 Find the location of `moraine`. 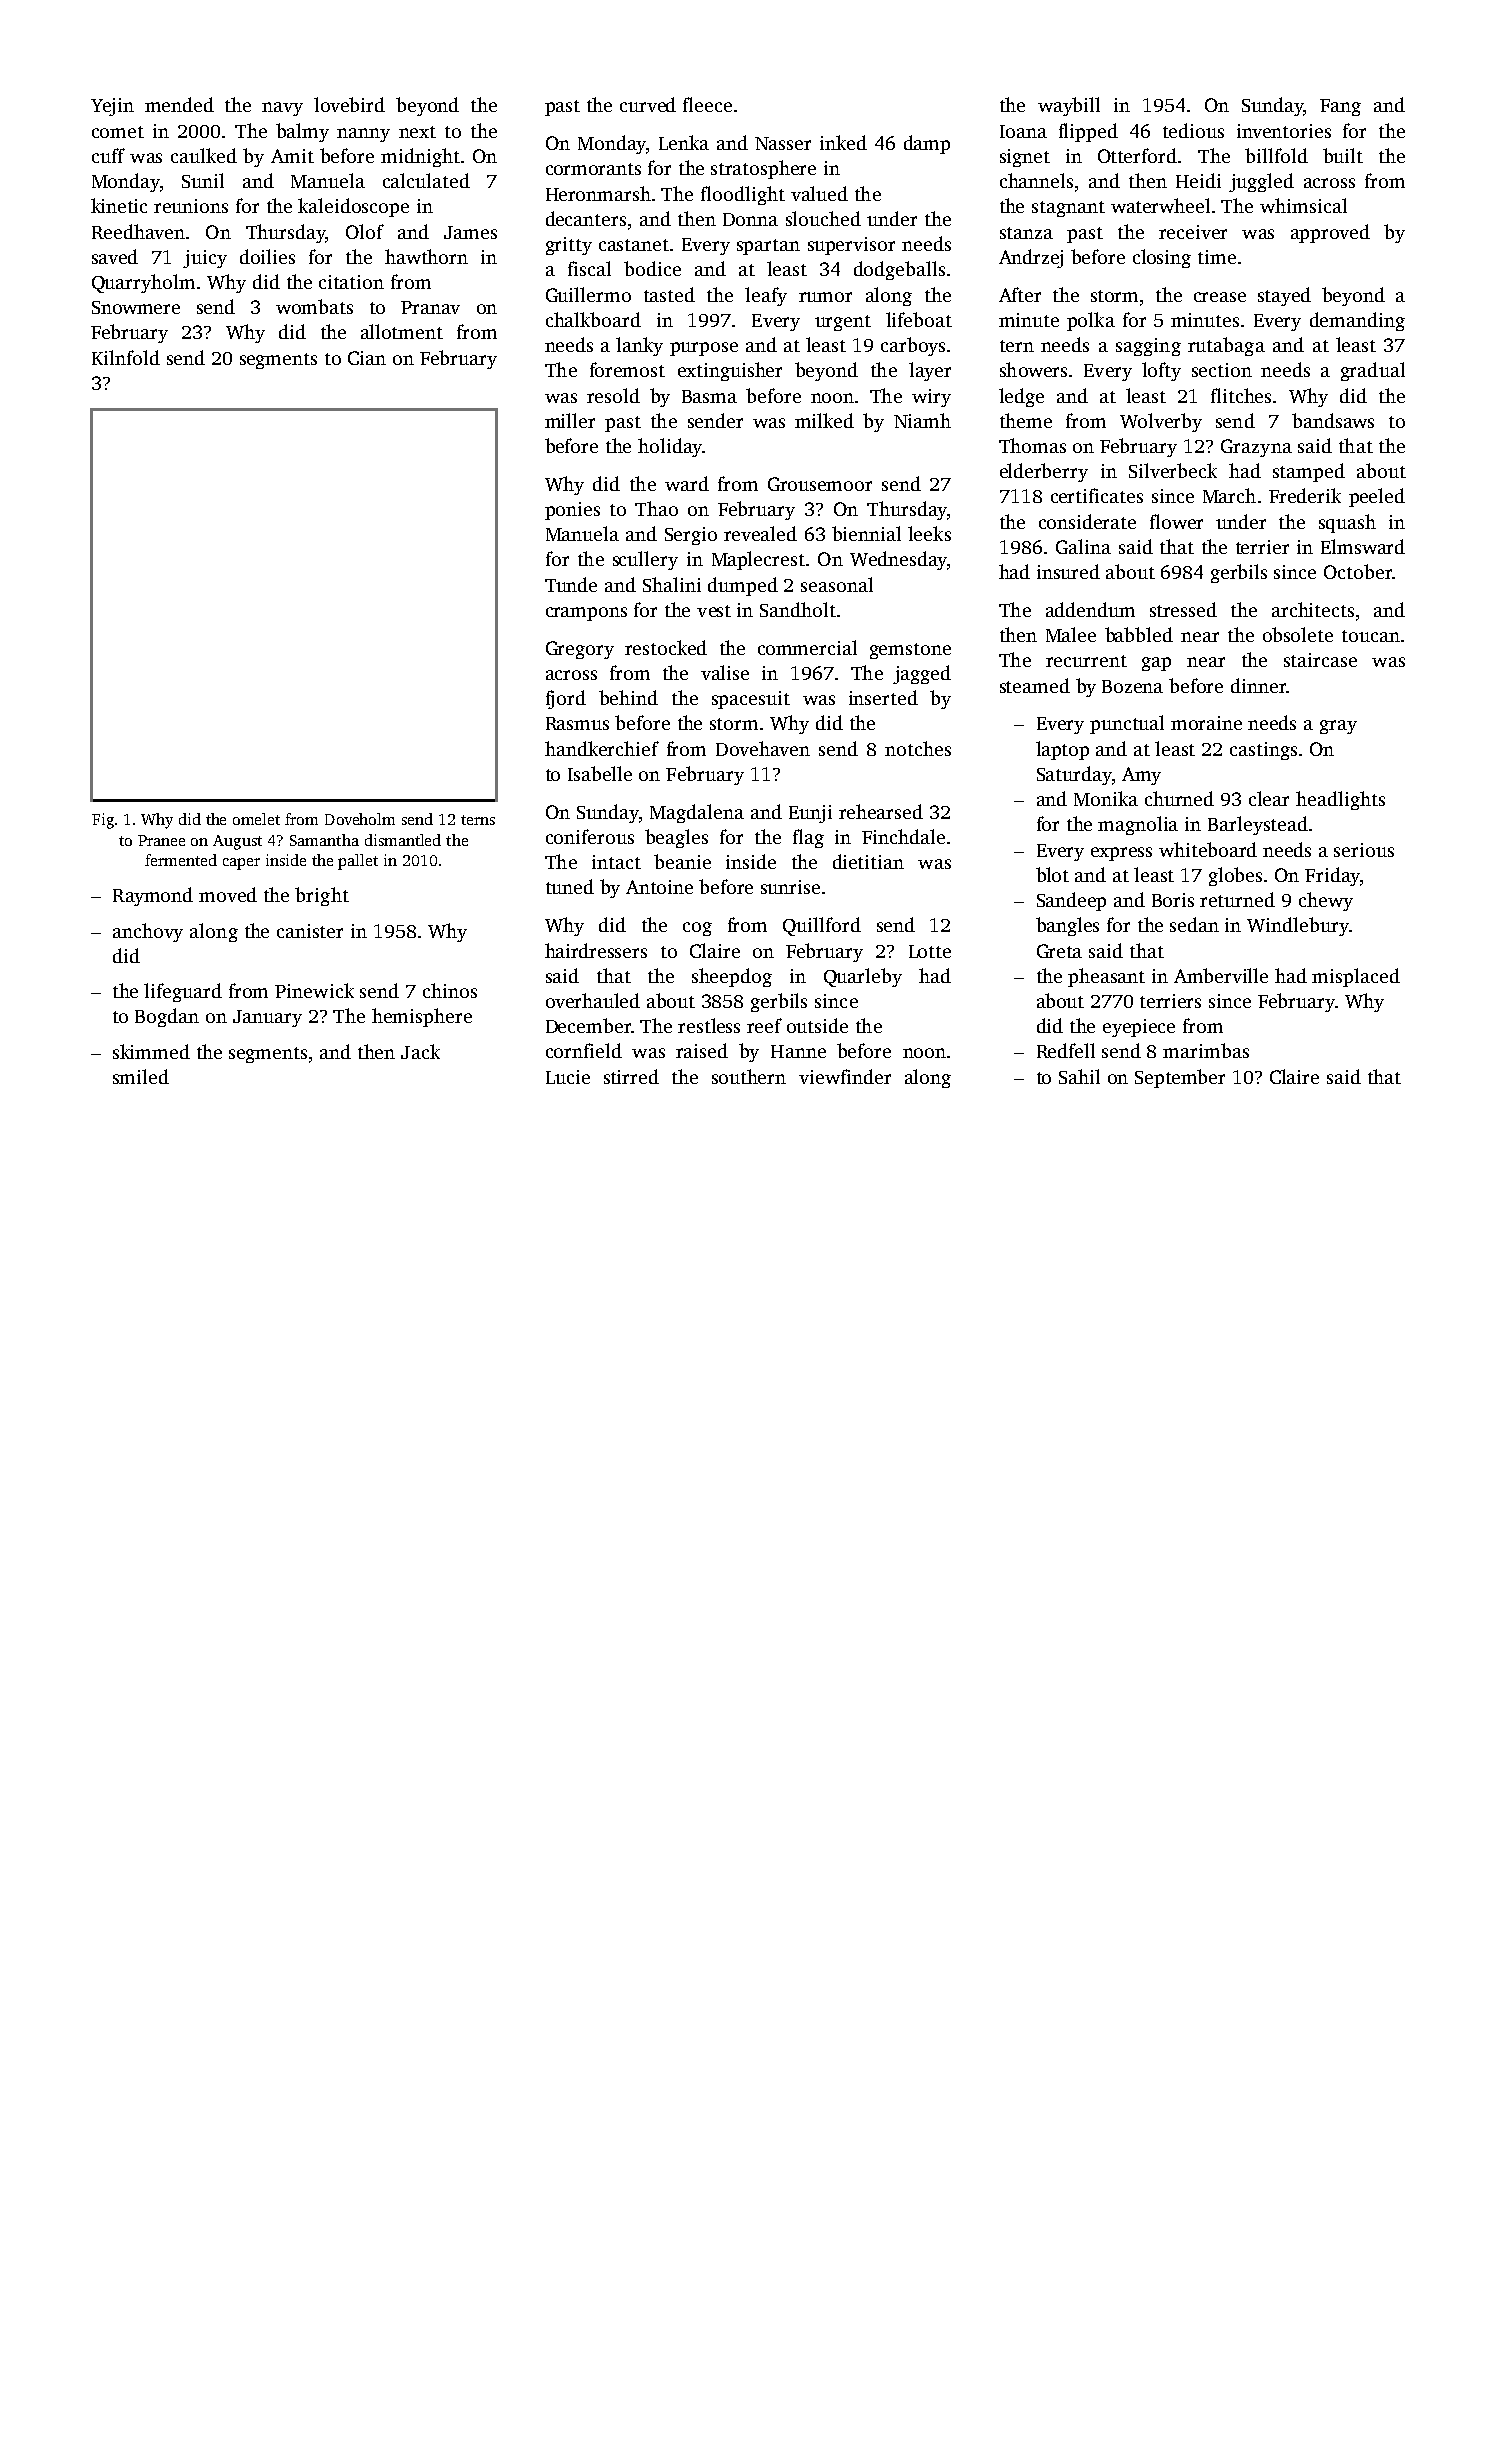

moraine is located at coordinates (1206, 723).
